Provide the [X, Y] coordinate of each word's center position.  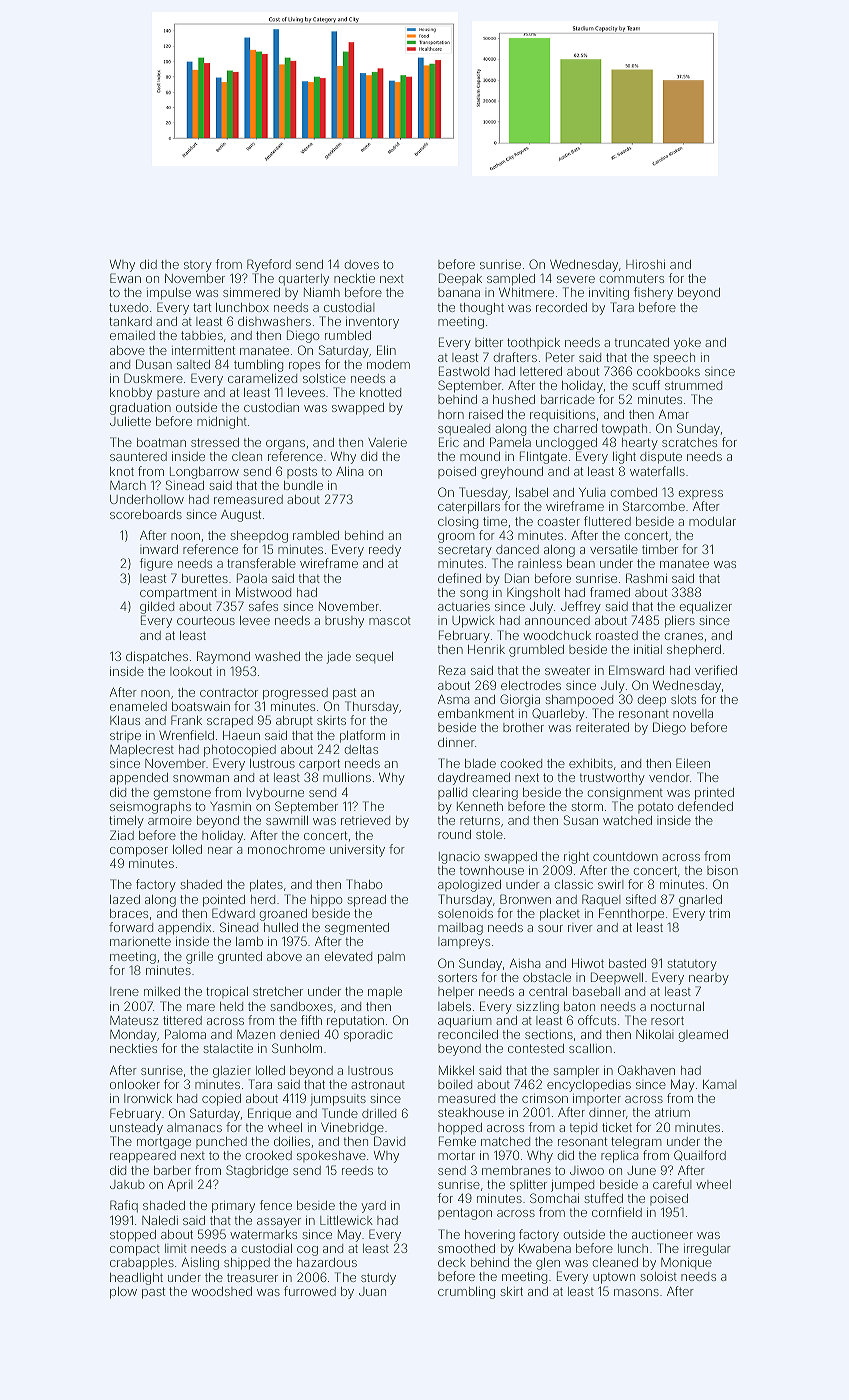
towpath [624, 429]
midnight [222, 423]
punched [221, 1142]
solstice [324, 378]
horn [451, 414]
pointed [224, 901]
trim [719, 913]
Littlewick [346, 1220]
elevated [348, 956]
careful [672, 1184]
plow [123, 1293]
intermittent [203, 350]
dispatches [157, 658]
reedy [385, 551]
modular [712, 521]
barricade [568, 399]
